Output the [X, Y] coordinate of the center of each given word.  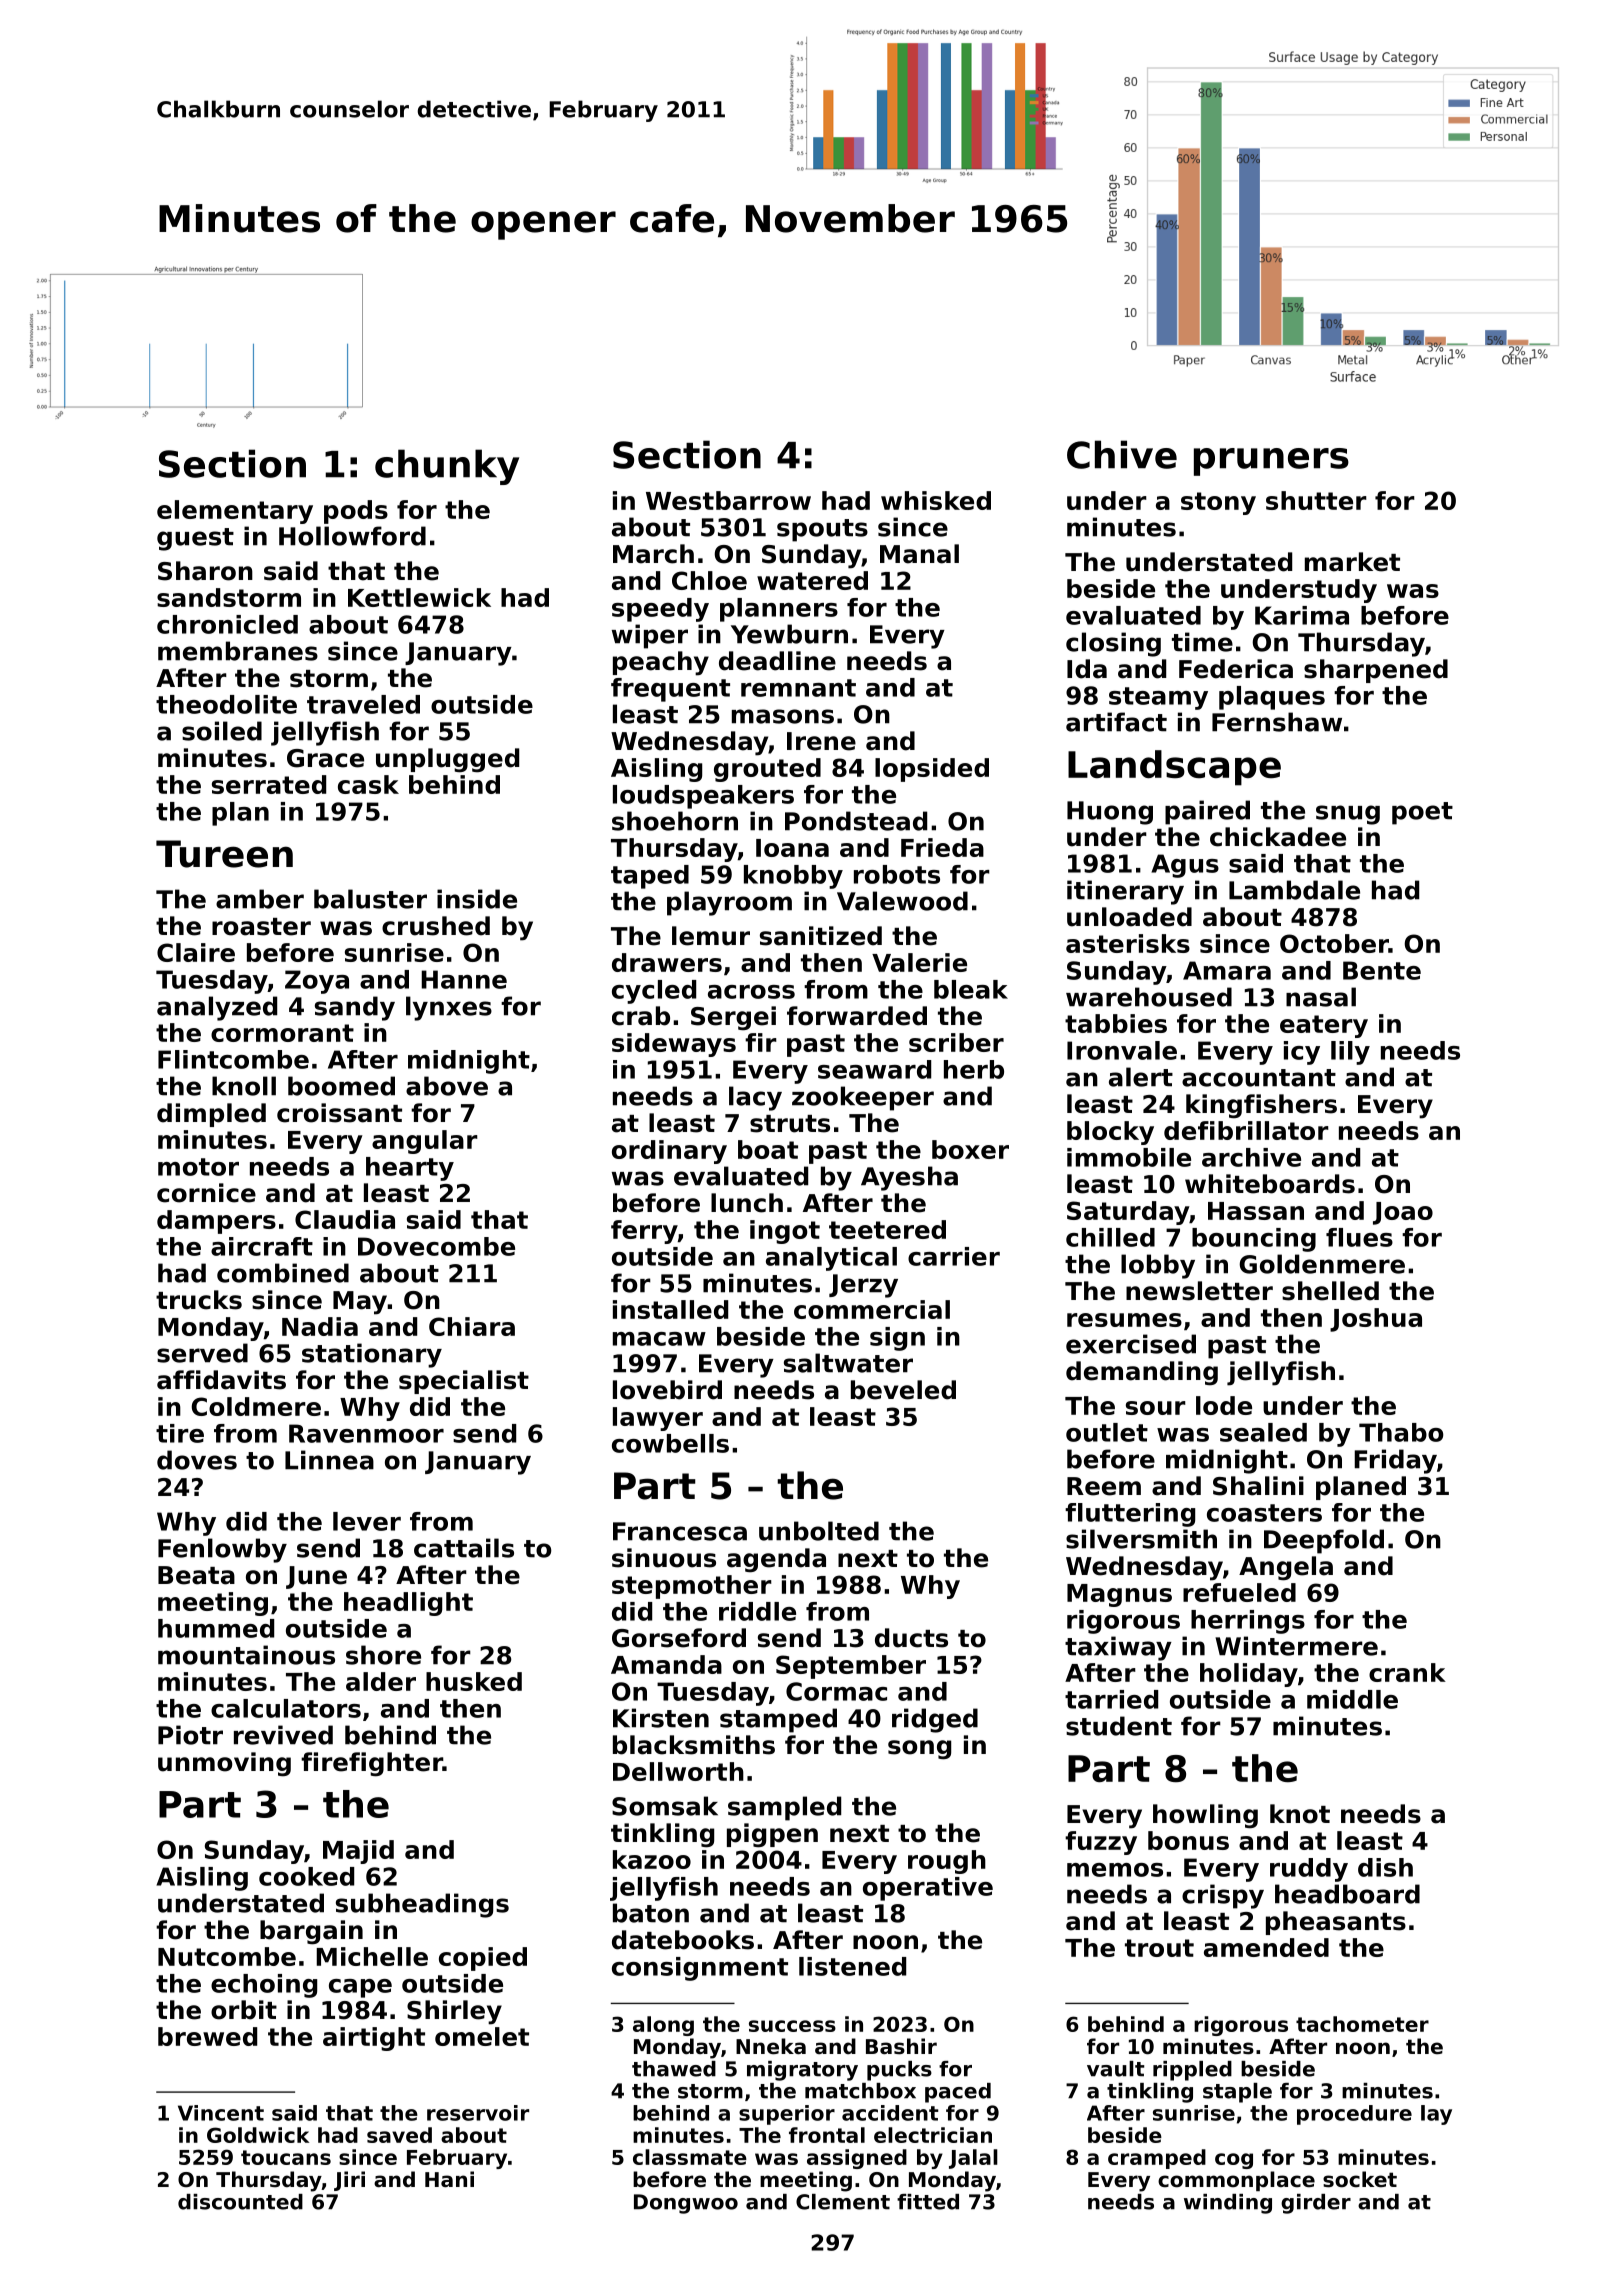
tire [180, 1433]
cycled [654, 992]
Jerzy [863, 1286]
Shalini [1258, 1486]
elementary [235, 512]
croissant [339, 1113]
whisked [936, 500]
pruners [1271, 462]
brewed [207, 2036]
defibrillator [1246, 1130]
